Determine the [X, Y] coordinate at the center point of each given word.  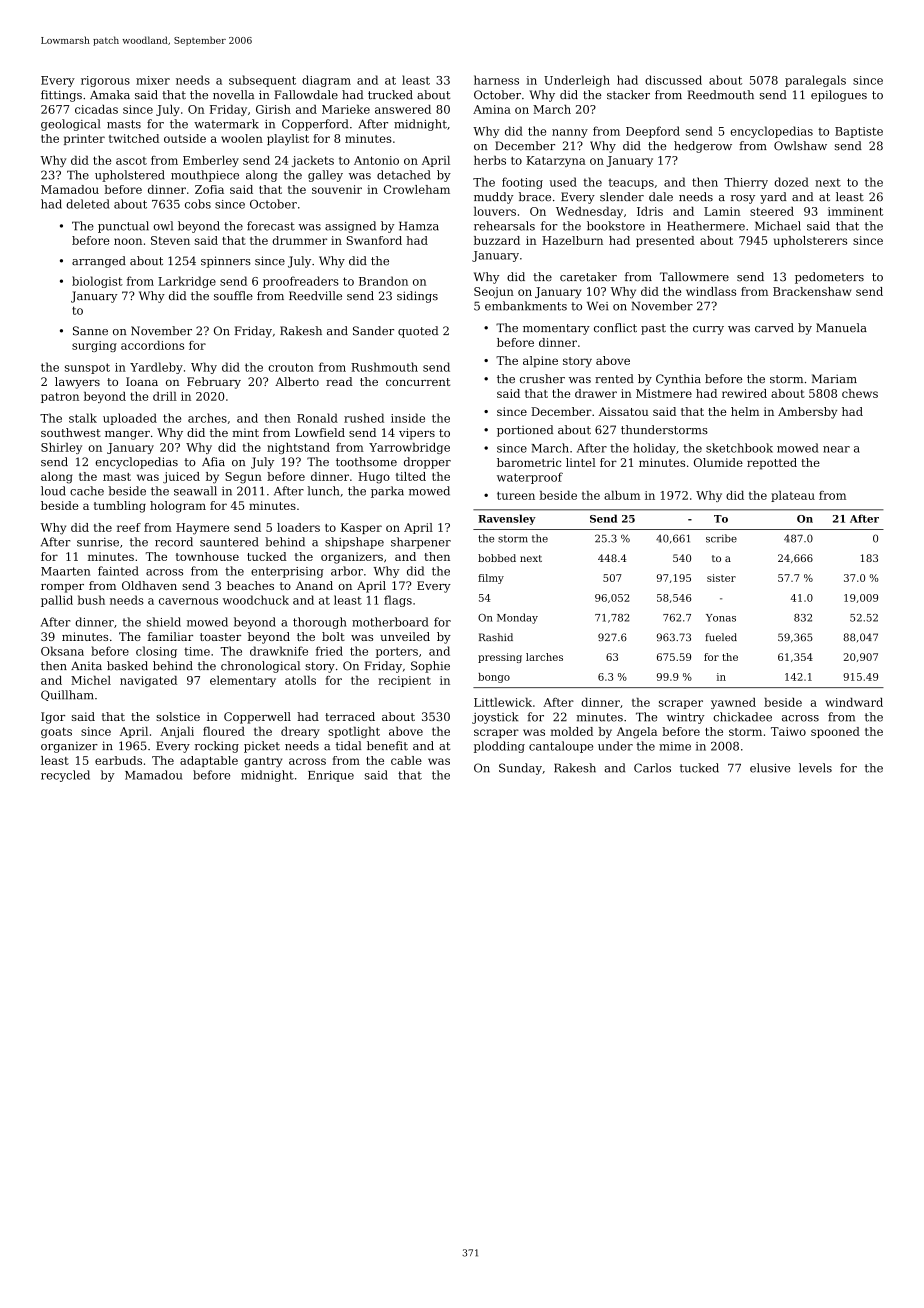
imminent [855, 211]
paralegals [815, 81]
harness [496, 80]
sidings [417, 297]
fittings [61, 96]
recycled [65, 776]
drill [165, 396]
